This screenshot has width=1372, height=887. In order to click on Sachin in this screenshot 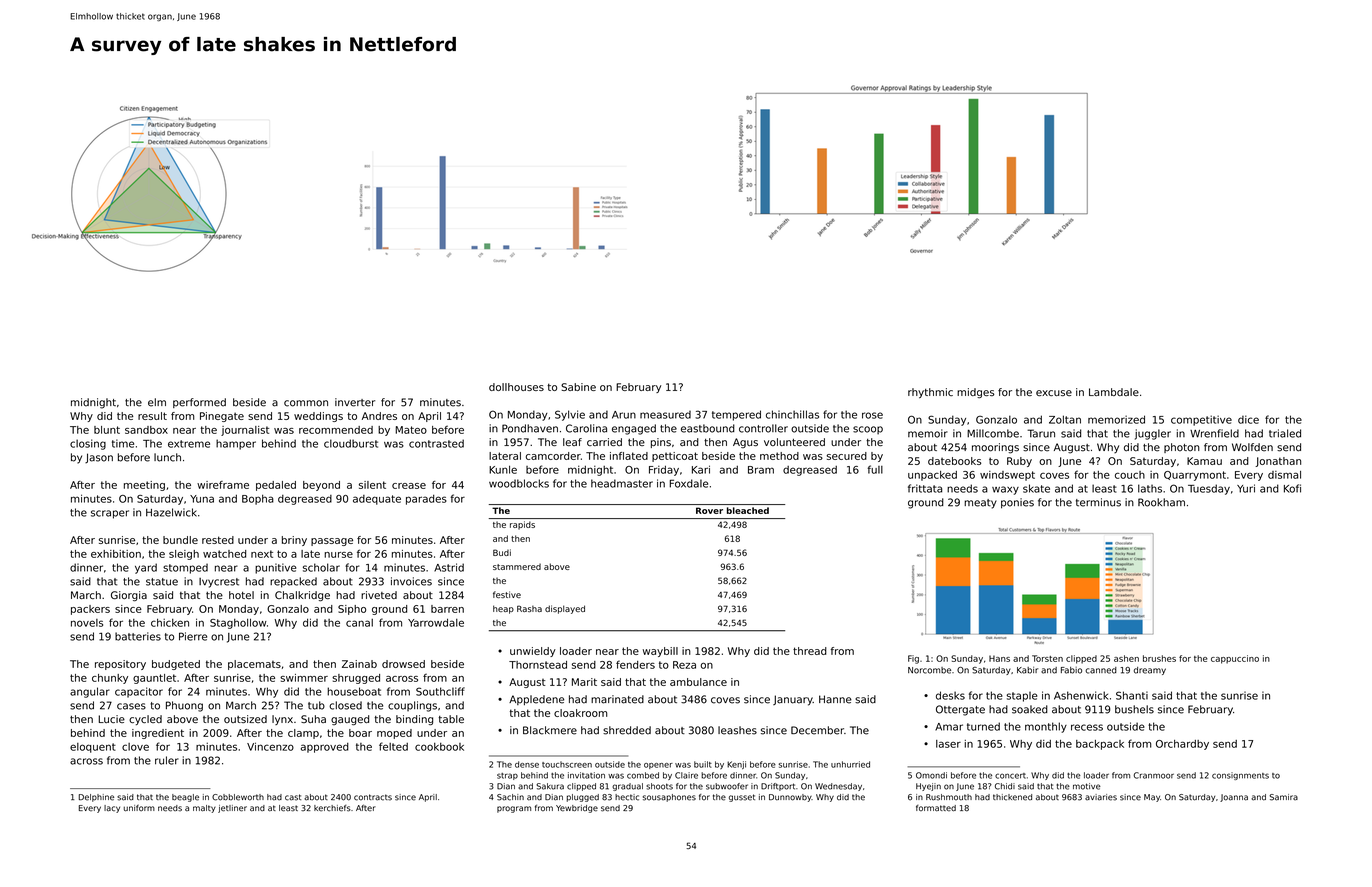, I will do `click(510, 797)`.
